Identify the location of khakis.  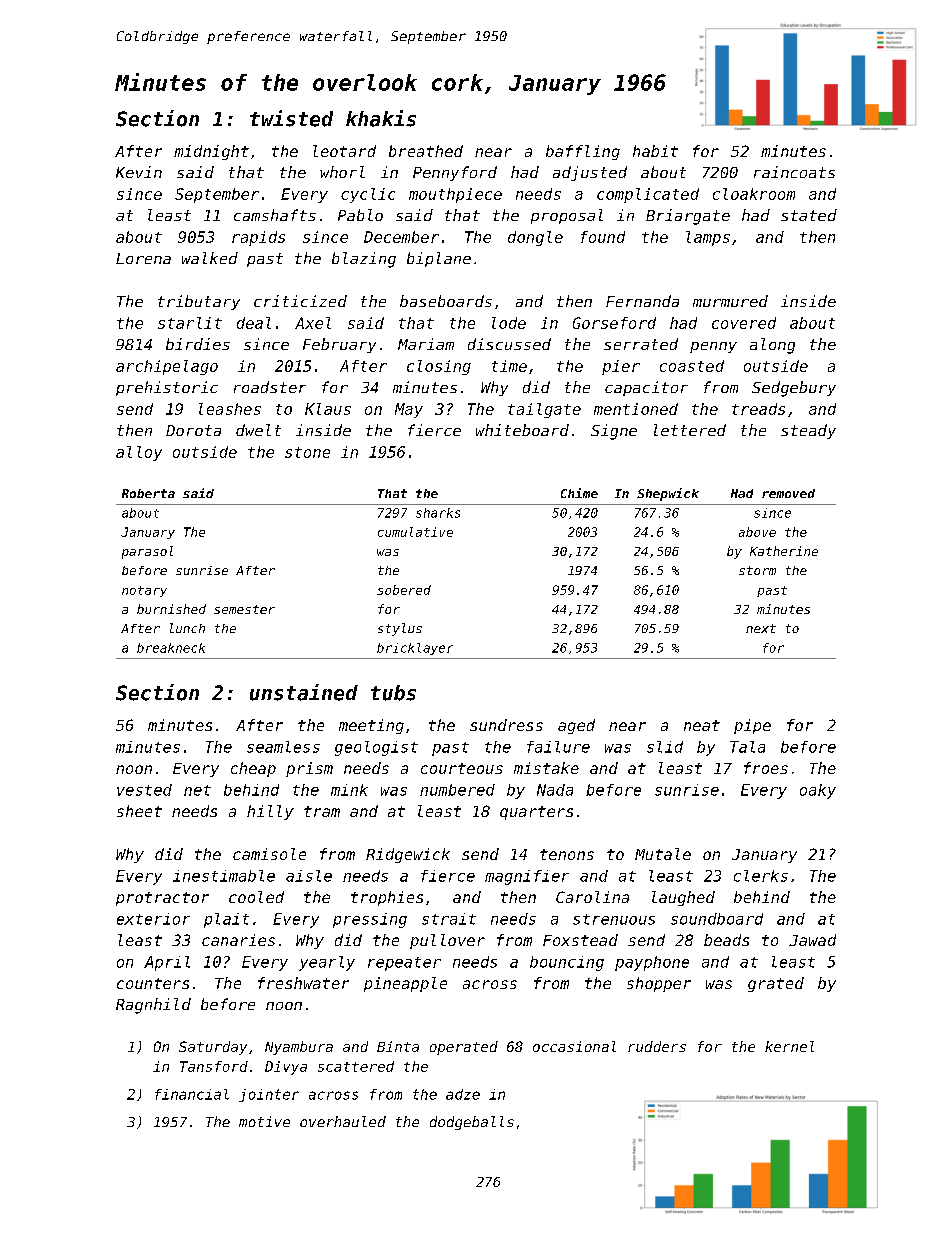
(381, 118).
